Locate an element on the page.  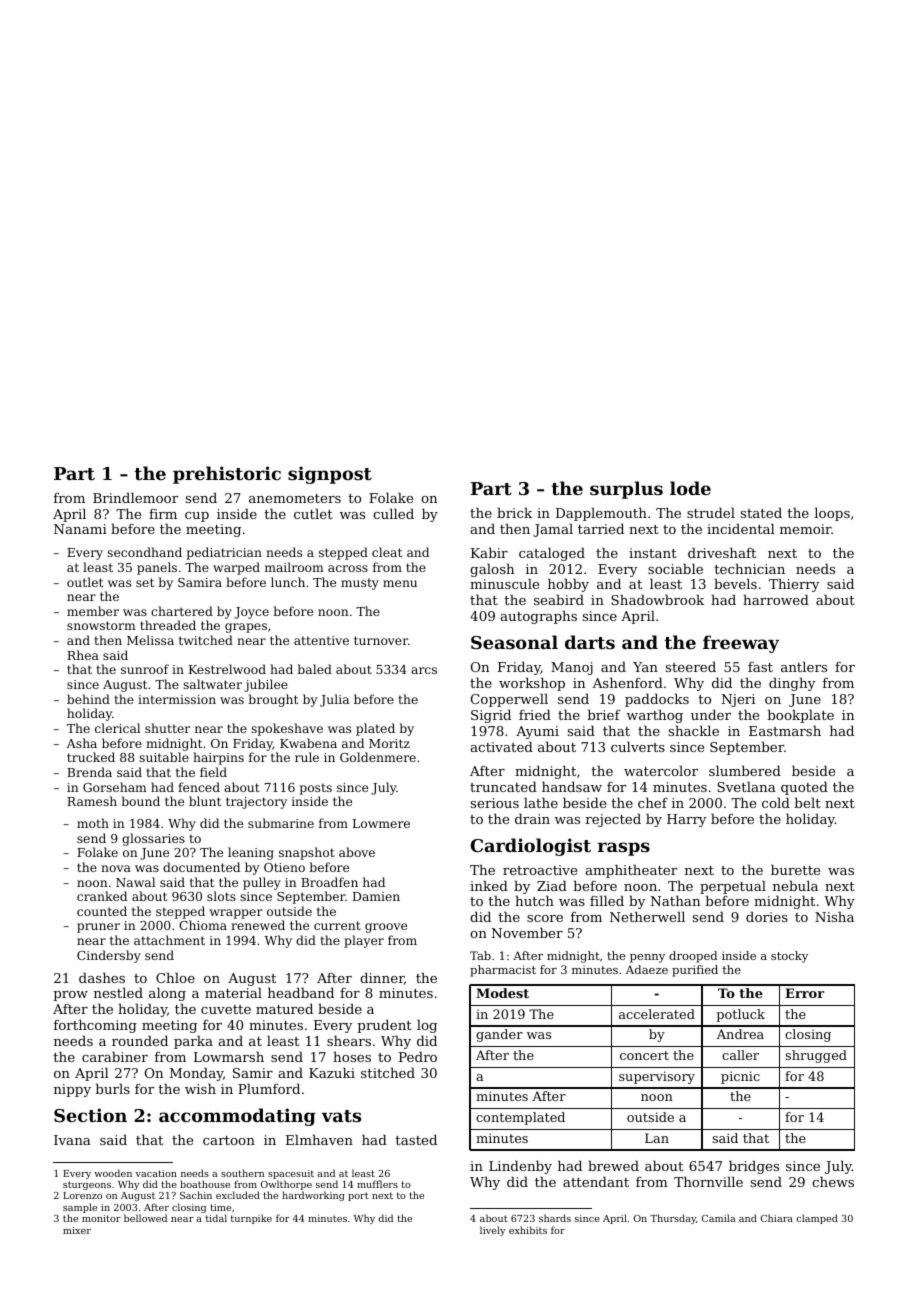
field is located at coordinates (213, 772).
